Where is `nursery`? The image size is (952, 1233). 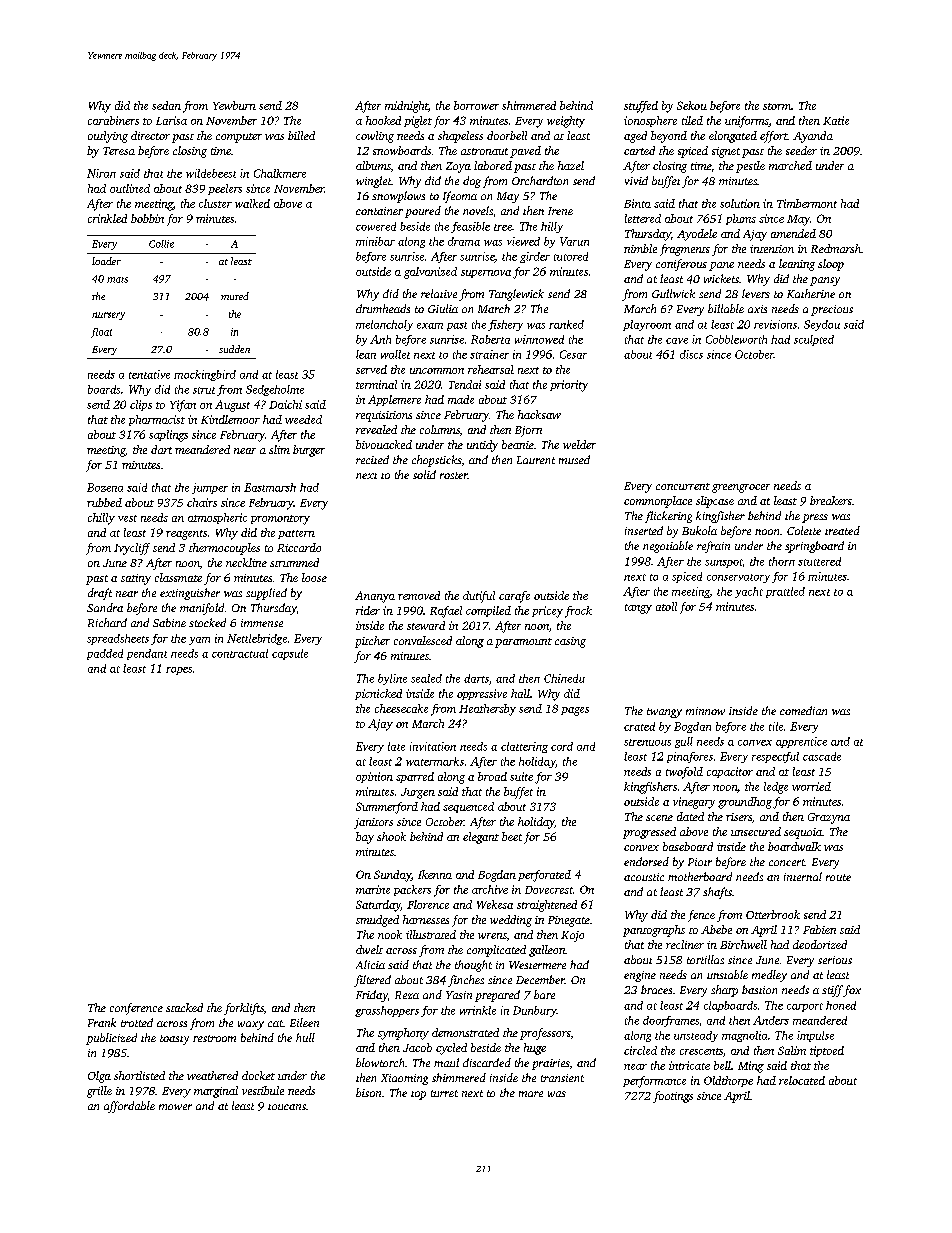
nursery is located at coordinates (108, 316).
